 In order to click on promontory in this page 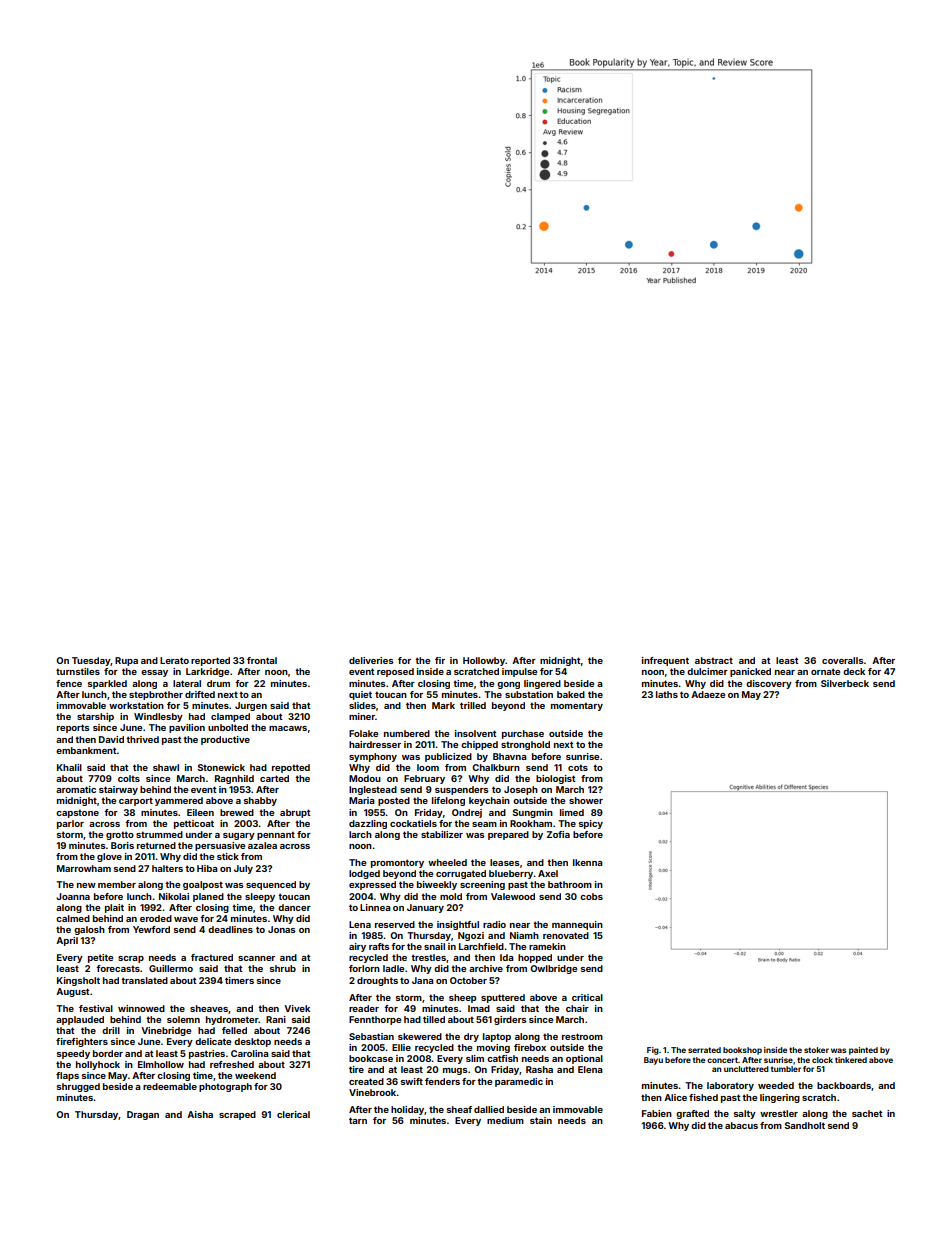, I will do `click(397, 863)`.
